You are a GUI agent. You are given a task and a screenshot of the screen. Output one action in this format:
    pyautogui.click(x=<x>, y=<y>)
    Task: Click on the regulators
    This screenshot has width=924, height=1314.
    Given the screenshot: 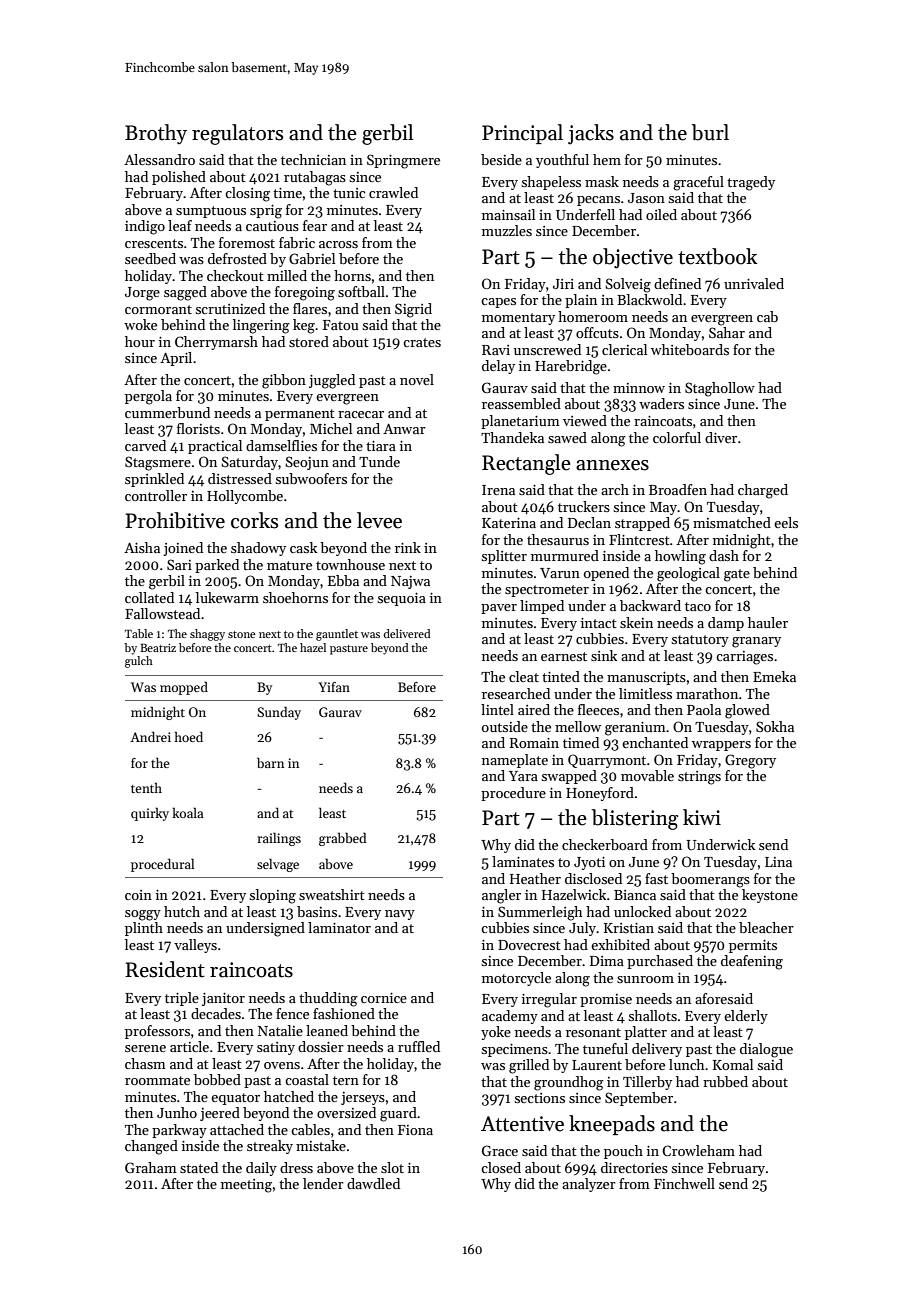 What is the action you would take?
    pyautogui.click(x=237, y=134)
